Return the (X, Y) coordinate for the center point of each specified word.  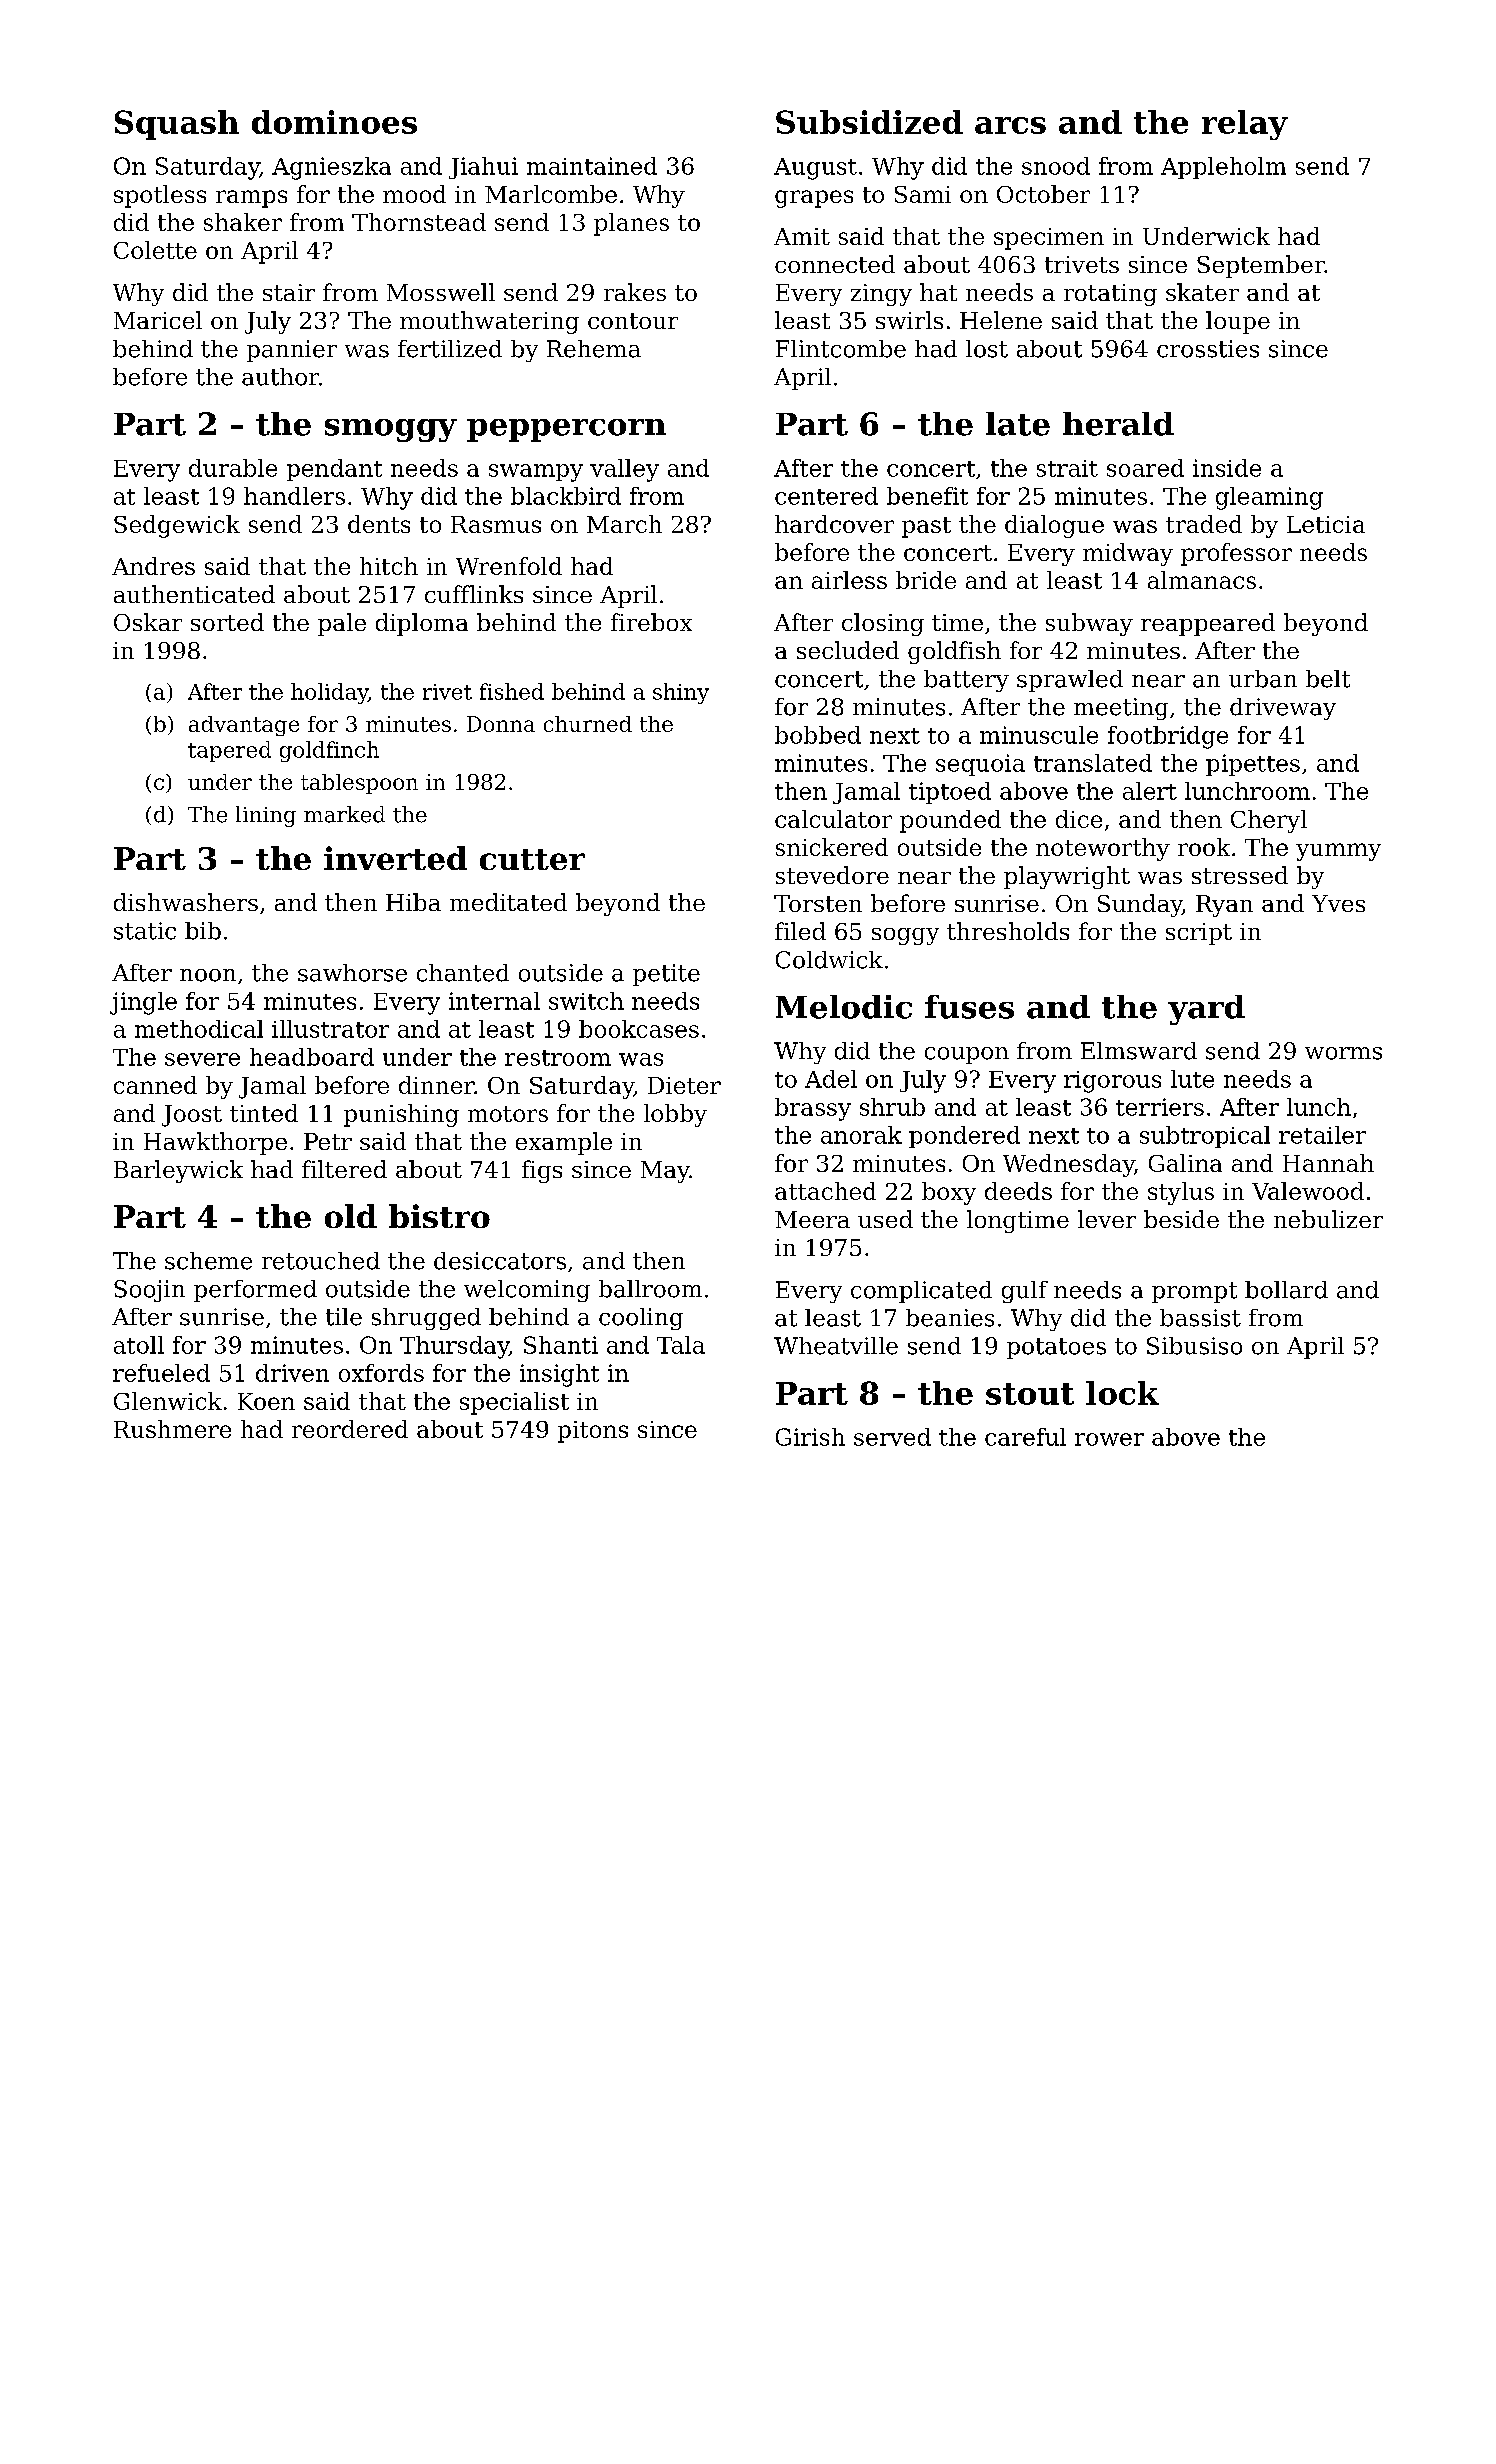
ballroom (650, 1289)
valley (624, 470)
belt (1328, 679)
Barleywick (178, 1171)
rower (1109, 1439)
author (280, 377)
